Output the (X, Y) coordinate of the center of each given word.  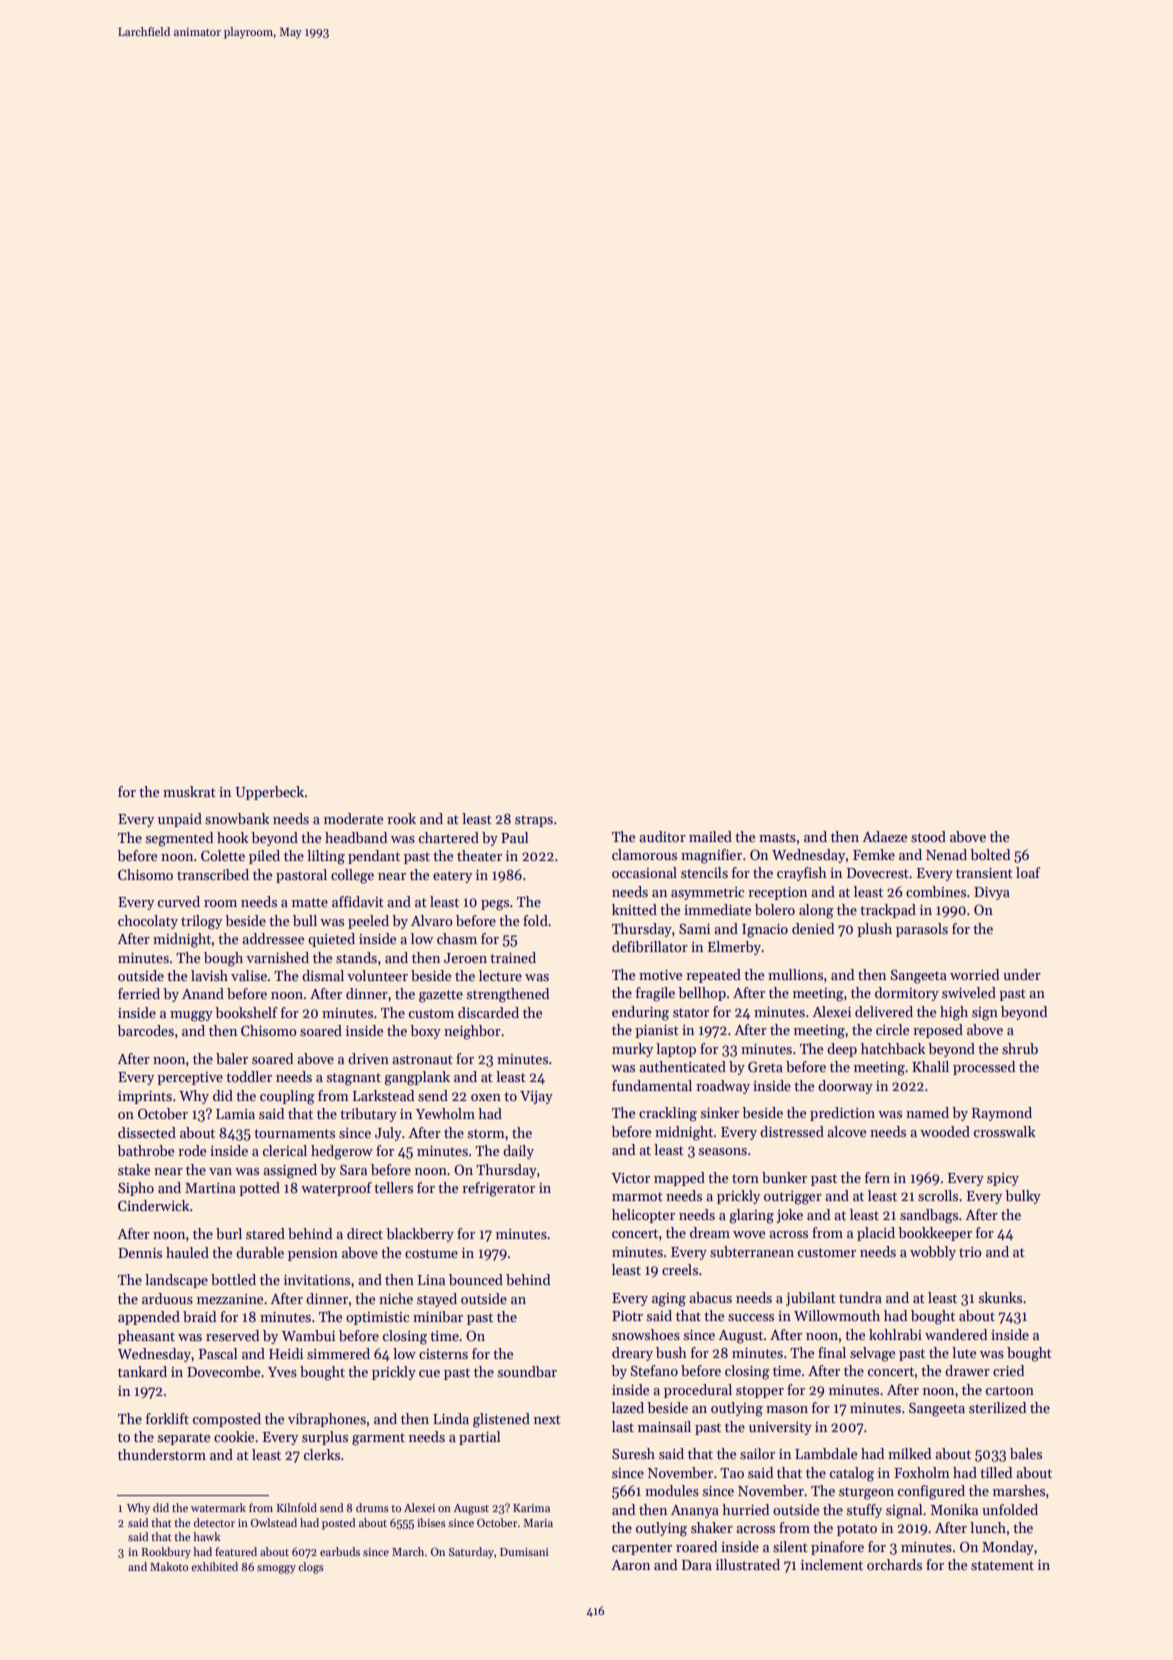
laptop (676, 1050)
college (352, 876)
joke (790, 1216)
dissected (147, 1132)
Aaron (630, 1565)
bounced (476, 1279)
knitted (634, 909)
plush (874, 930)
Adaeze (884, 836)
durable (260, 1252)
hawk (207, 1536)
